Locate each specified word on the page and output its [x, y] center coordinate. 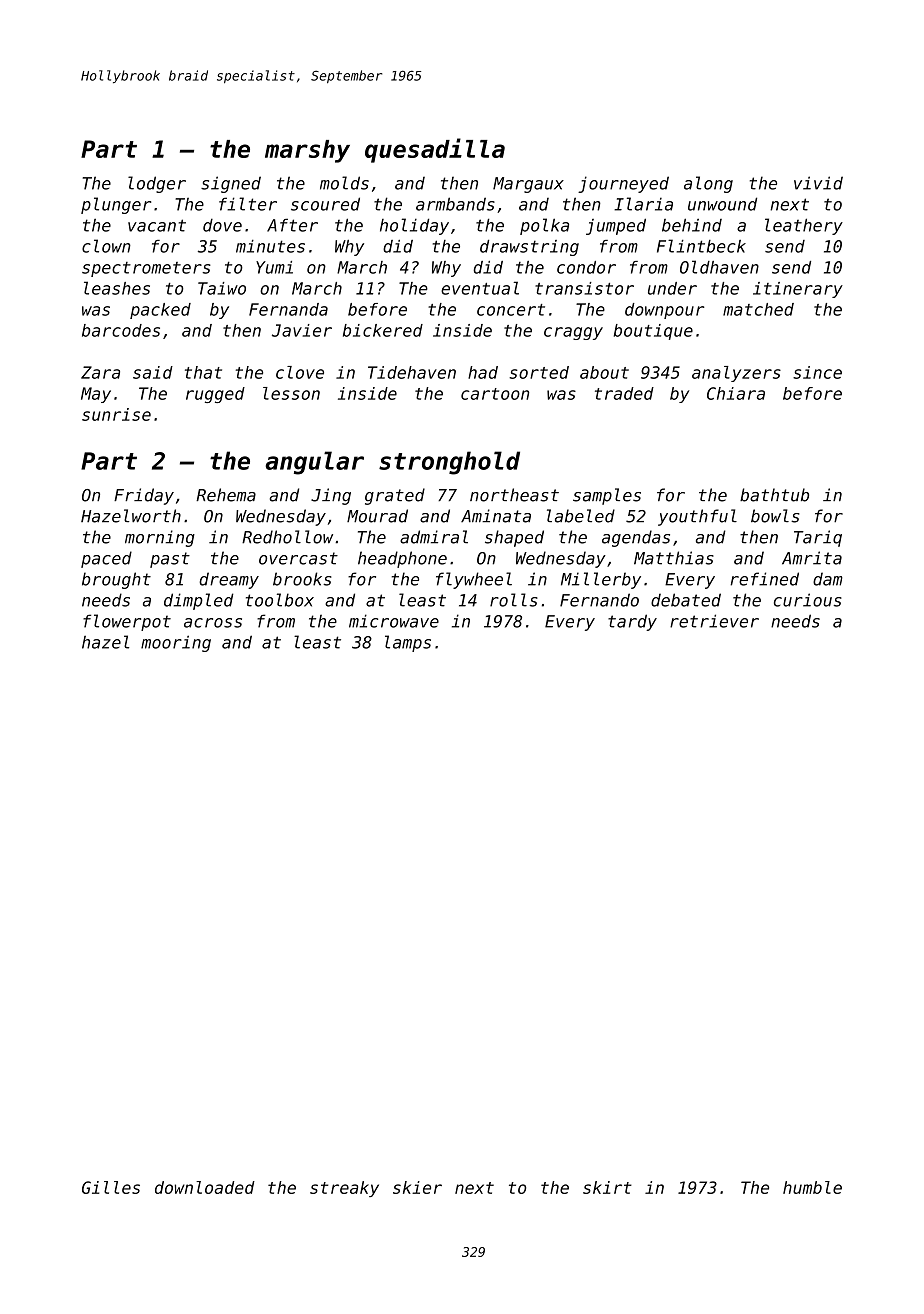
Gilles [111, 1187]
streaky [344, 1189]
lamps [408, 643]
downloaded [205, 1187]
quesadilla [435, 150]
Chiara [736, 393]
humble [812, 1187]
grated [395, 496]
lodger [157, 184]
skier [417, 1187]
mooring [176, 643]
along [708, 184]
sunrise [116, 414]
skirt [607, 1187]
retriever [714, 621]
